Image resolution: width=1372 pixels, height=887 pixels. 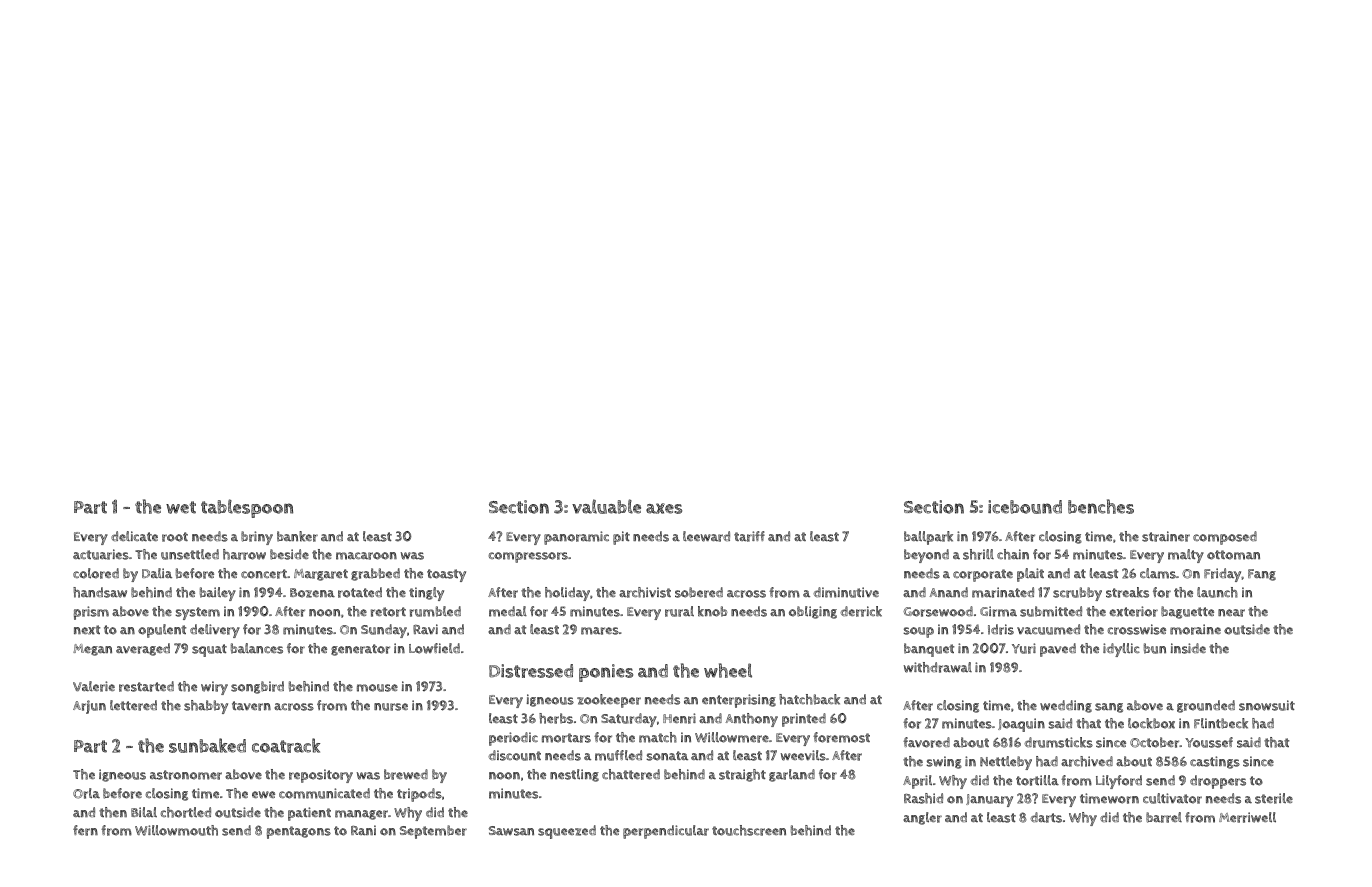 What do you see at coordinates (247, 508) in the screenshot?
I see `tablespoon` at bounding box center [247, 508].
